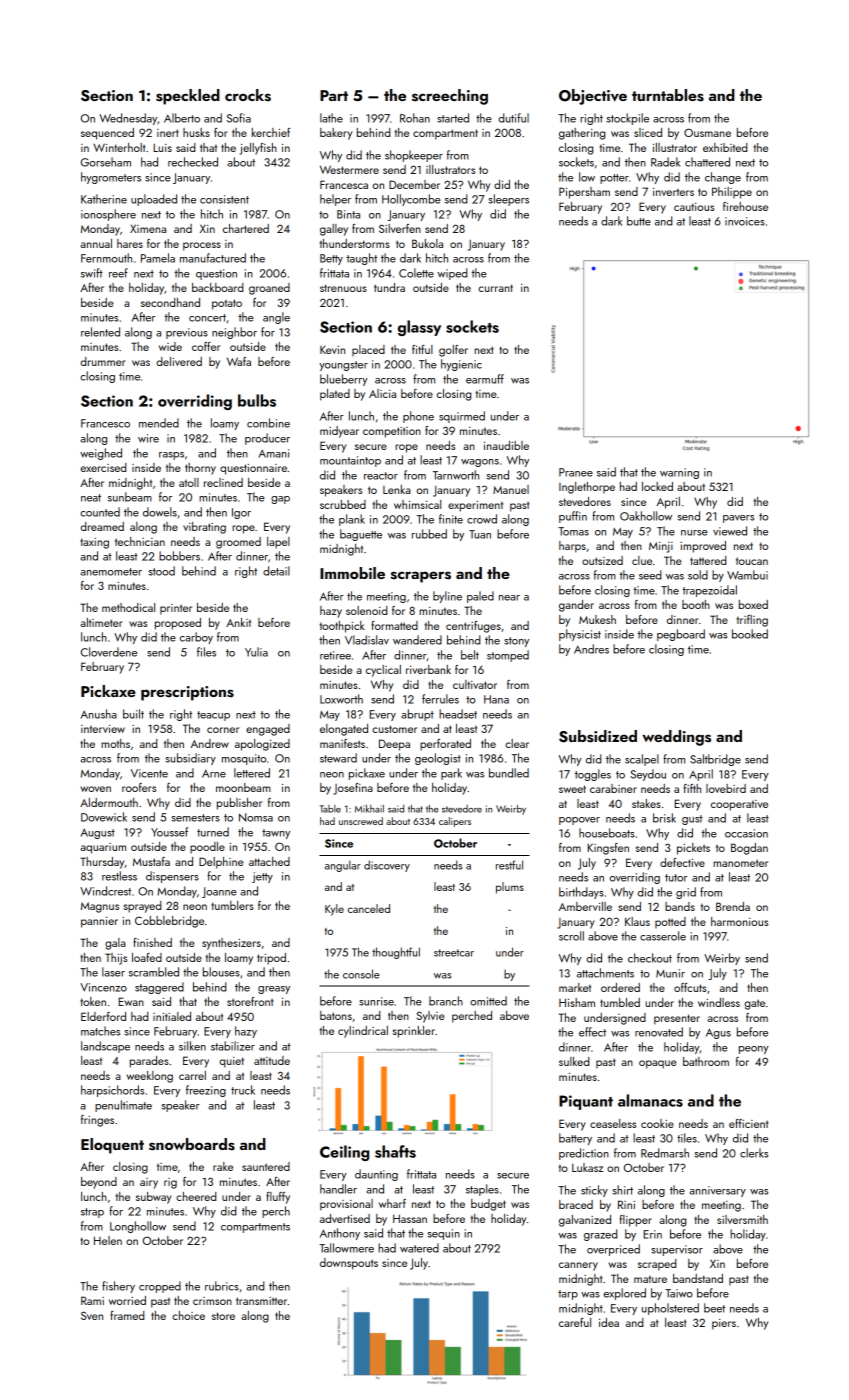 This image has height=1400, width=849. What do you see at coordinates (488, 1001) in the image?
I see `omitted` at bounding box center [488, 1001].
